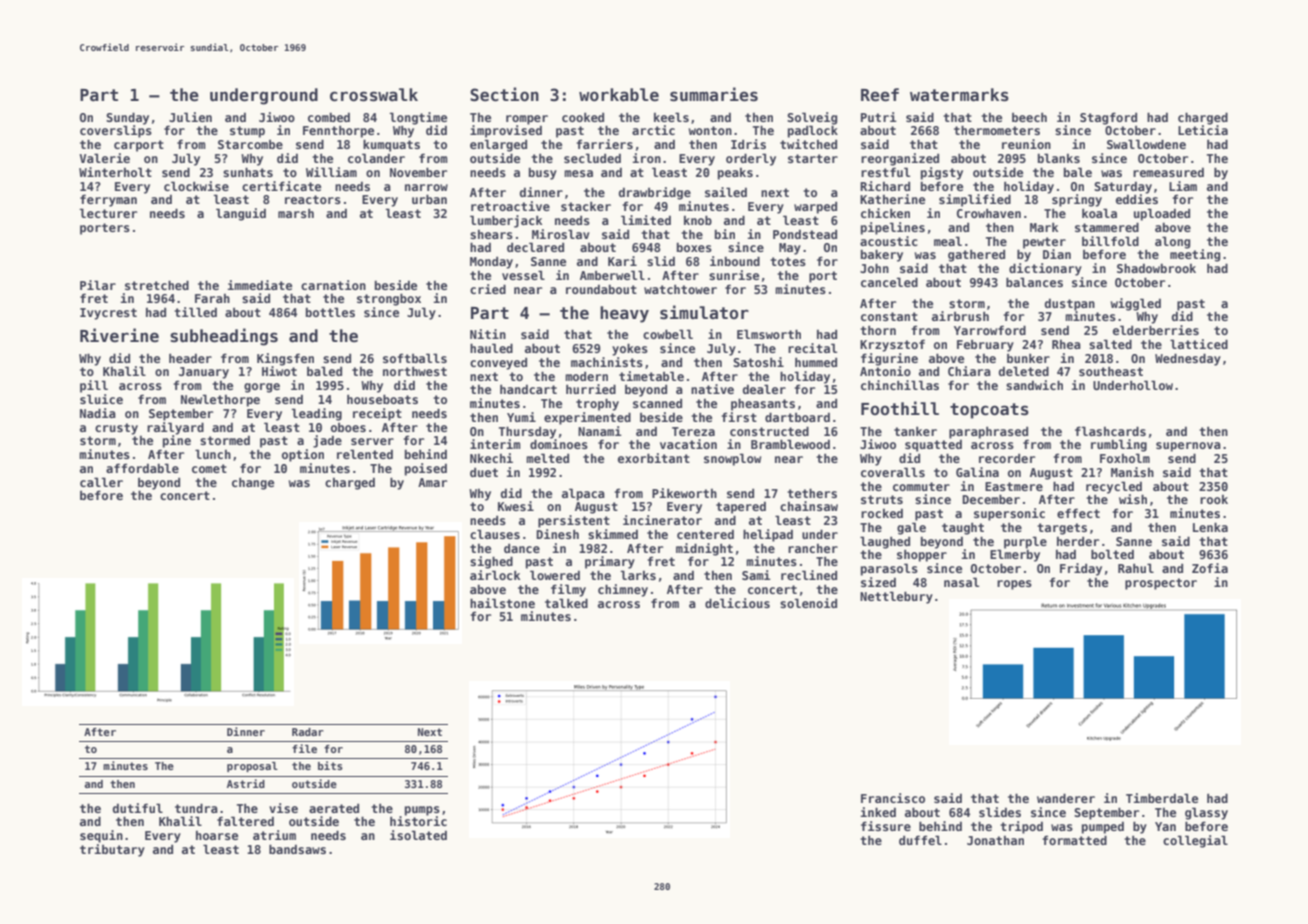 The image size is (1308, 924). I want to click on summaries, so click(714, 94).
